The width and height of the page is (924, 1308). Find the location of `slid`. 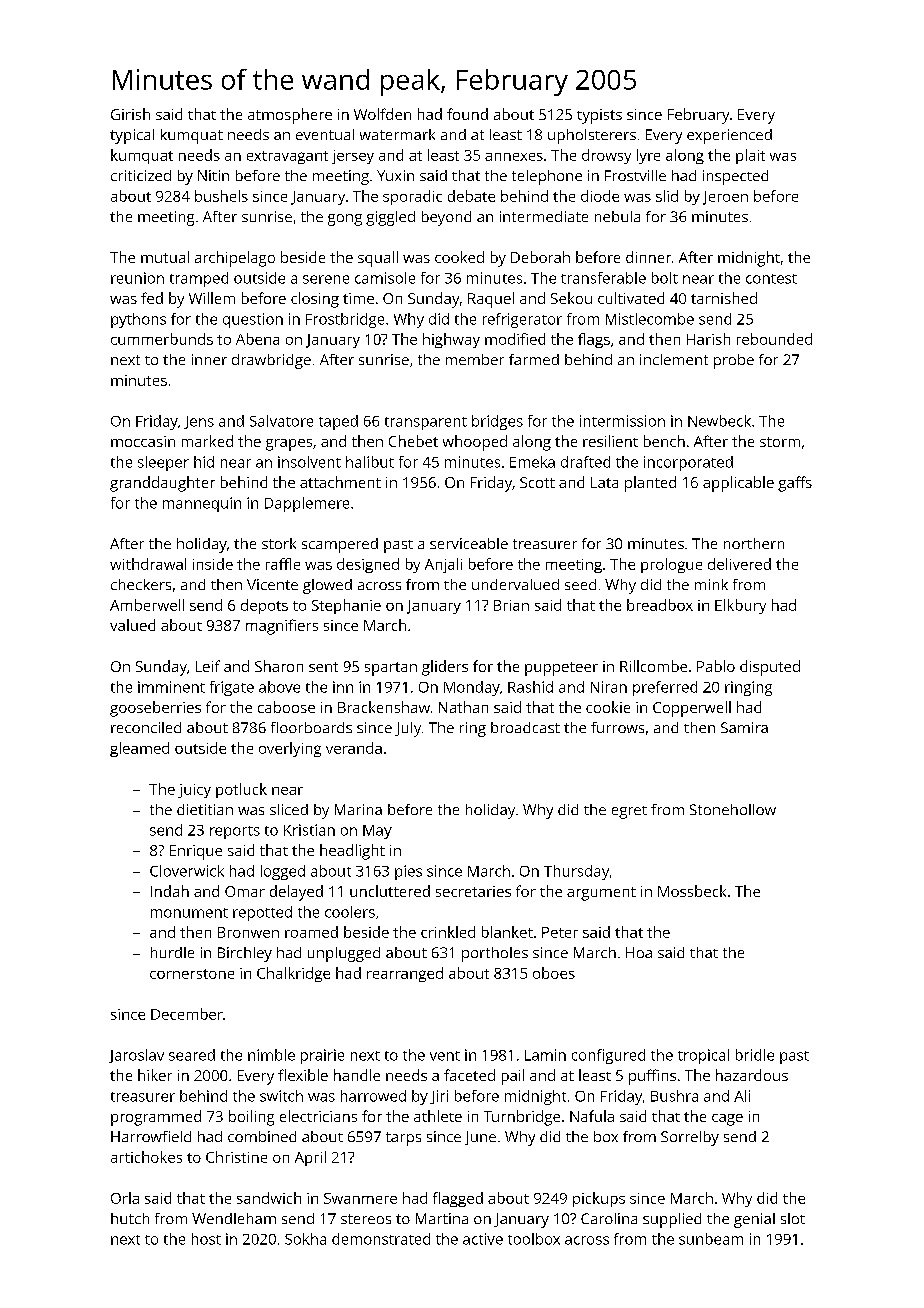

slid is located at coordinates (667, 196).
